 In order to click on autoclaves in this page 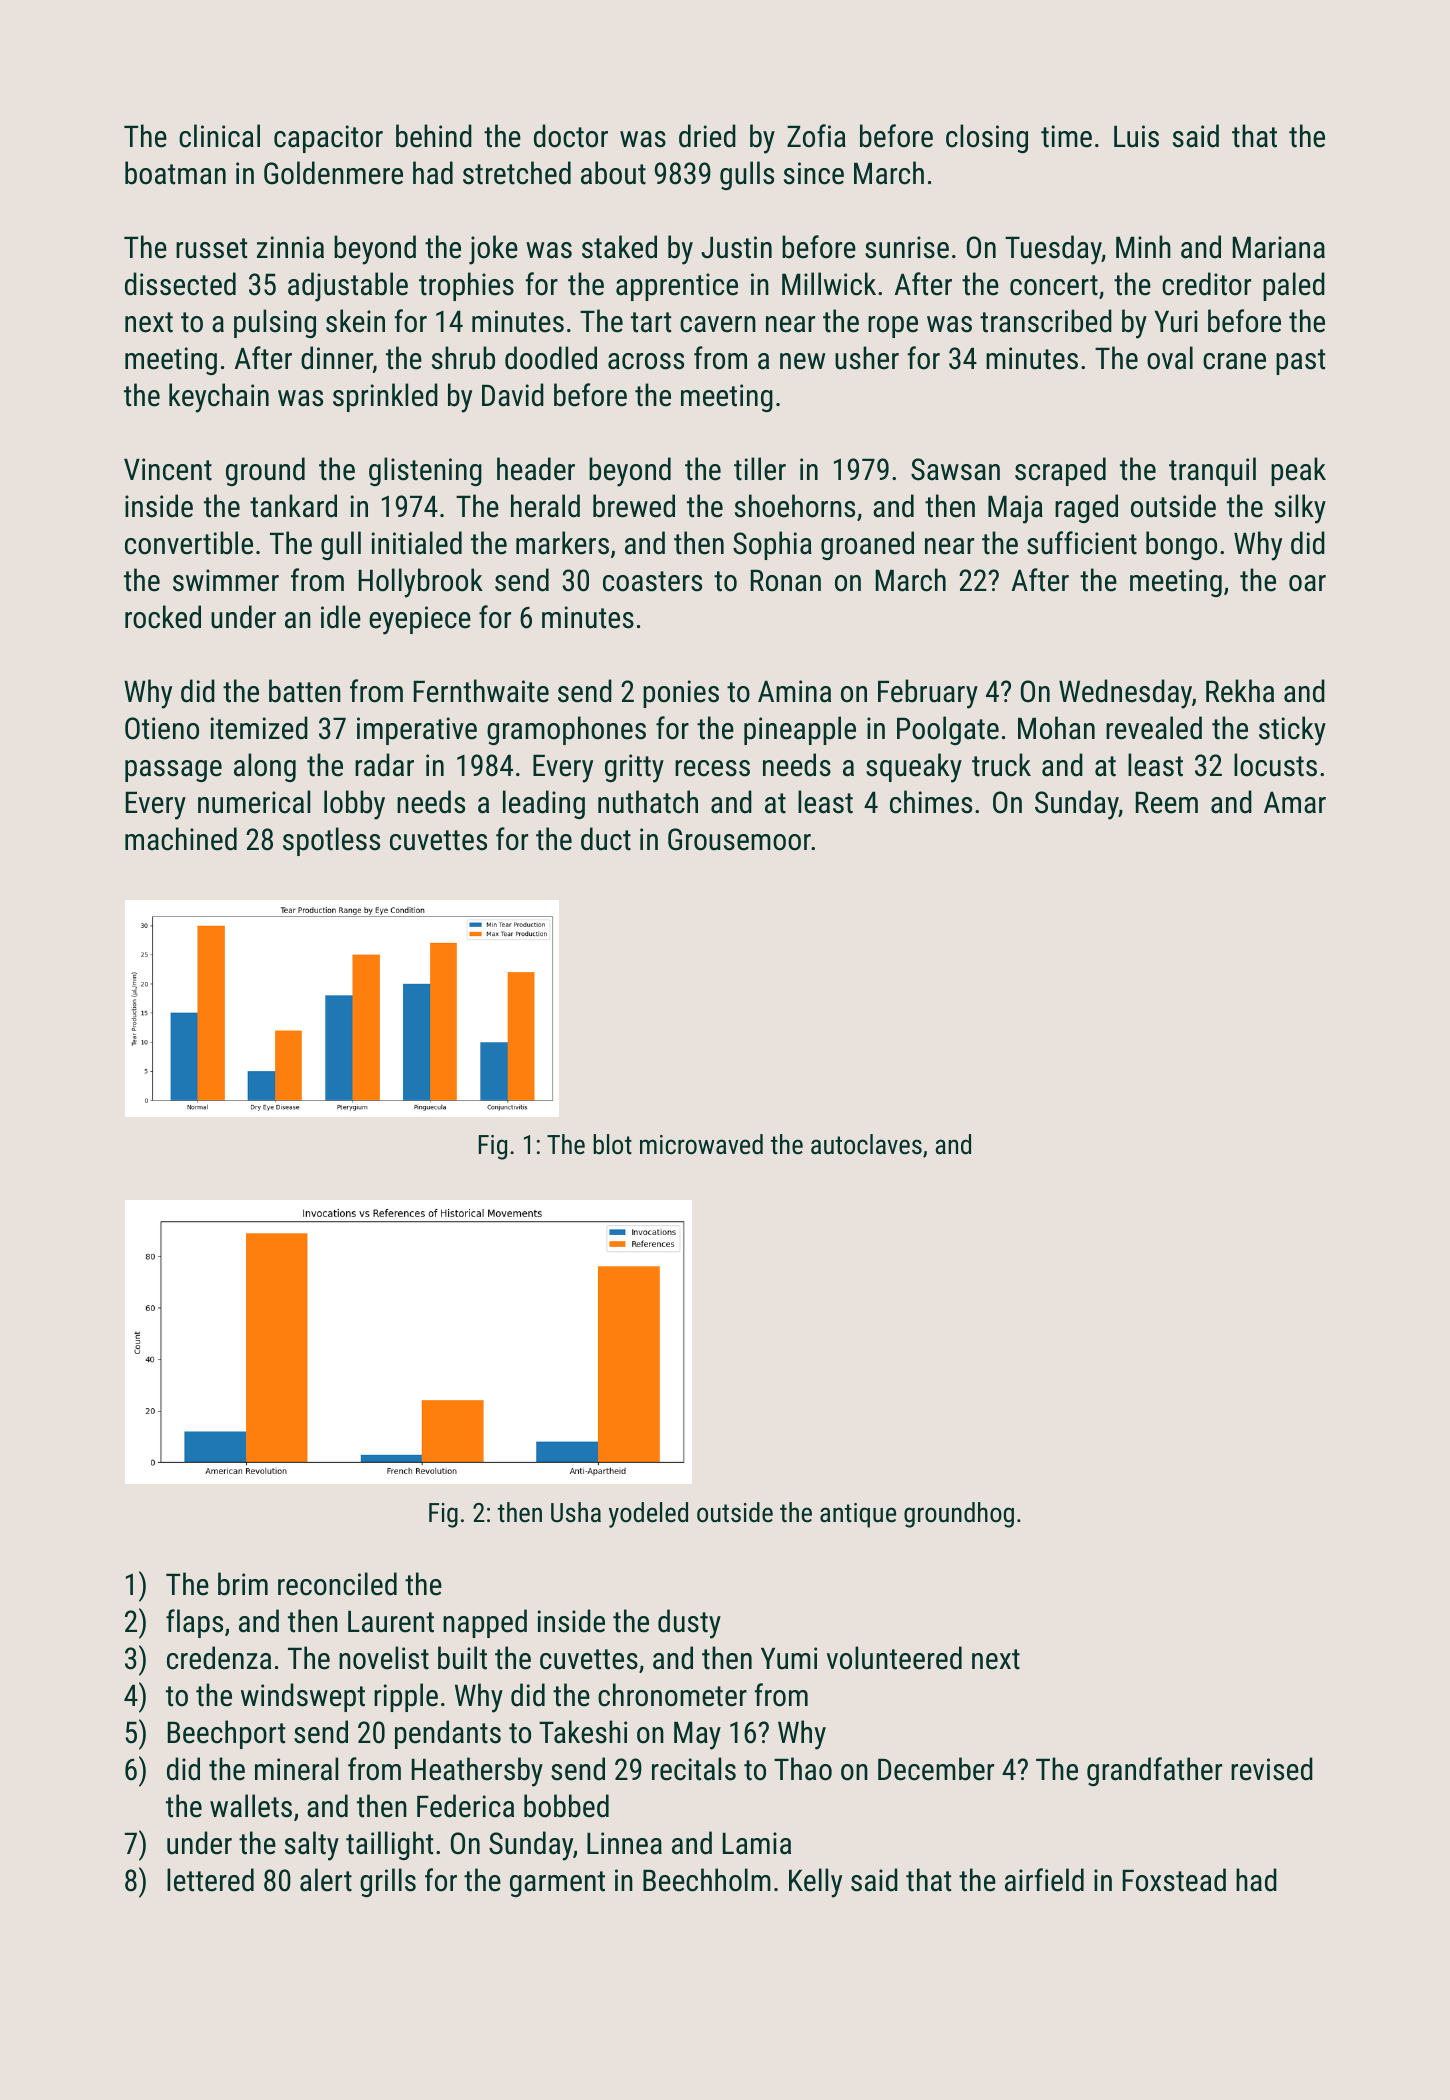, I will do `click(866, 1144)`.
